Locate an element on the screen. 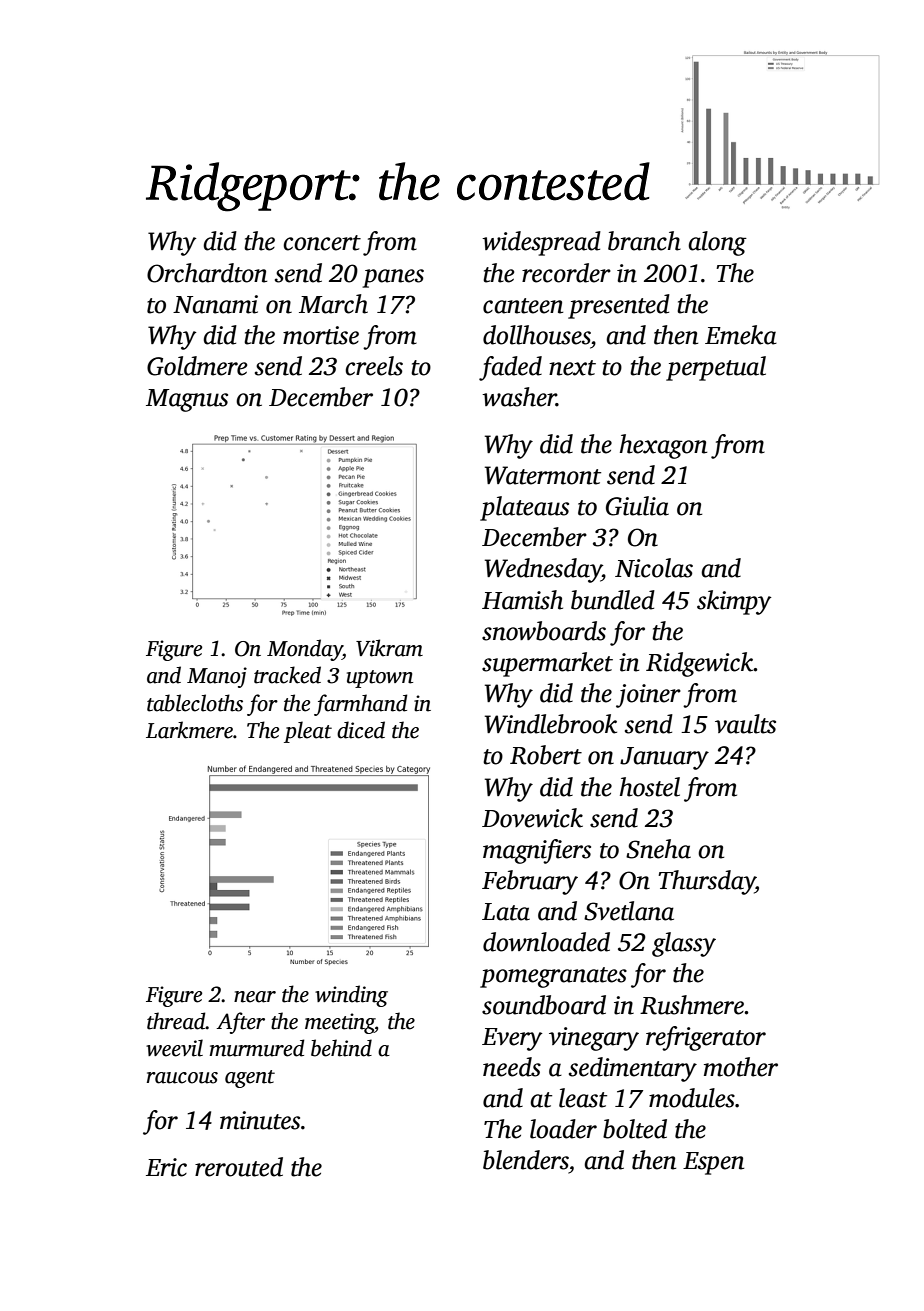 This screenshot has width=924, height=1311. panes is located at coordinates (393, 278).
